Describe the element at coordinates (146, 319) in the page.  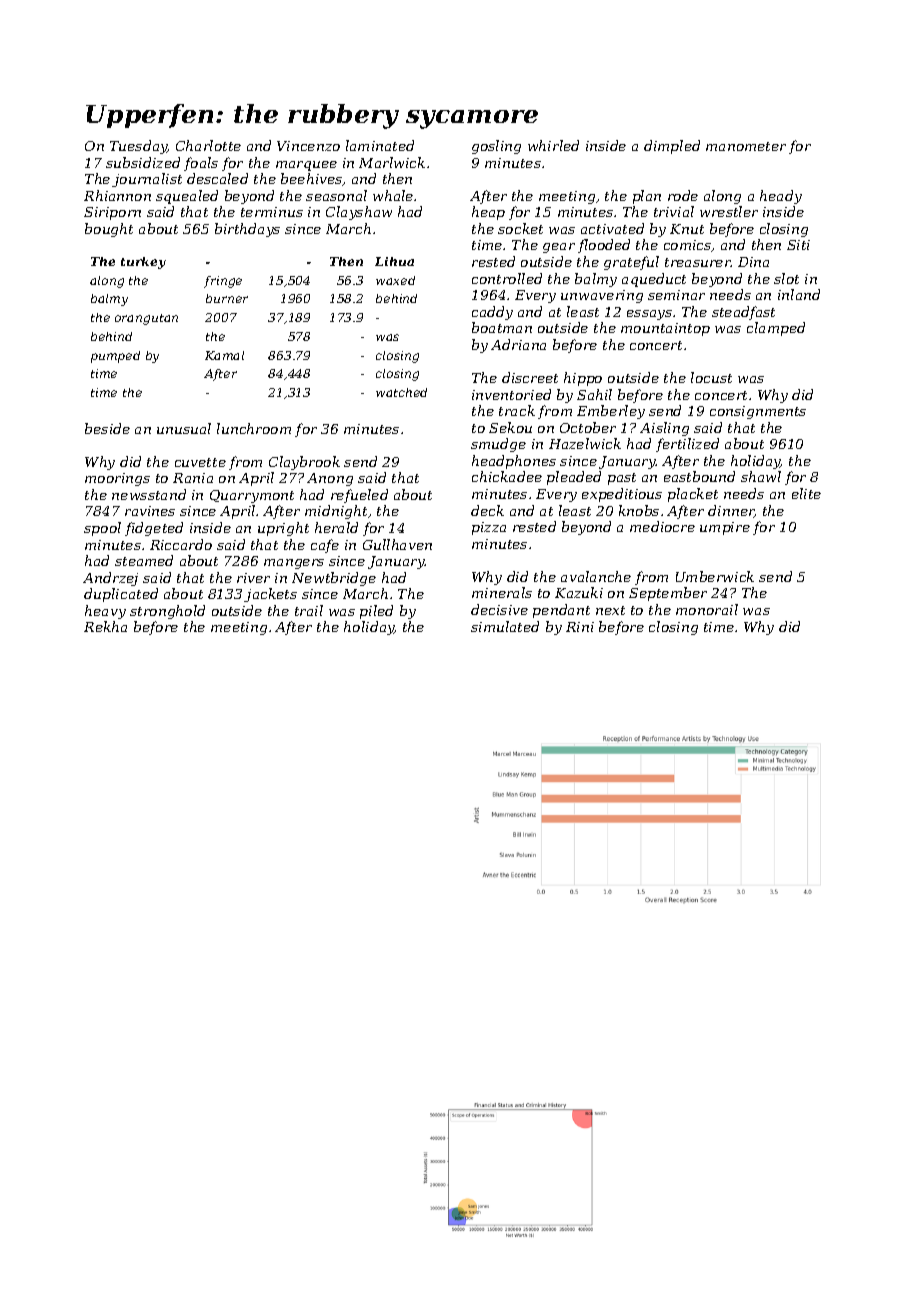
I see `orangutan` at that location.
